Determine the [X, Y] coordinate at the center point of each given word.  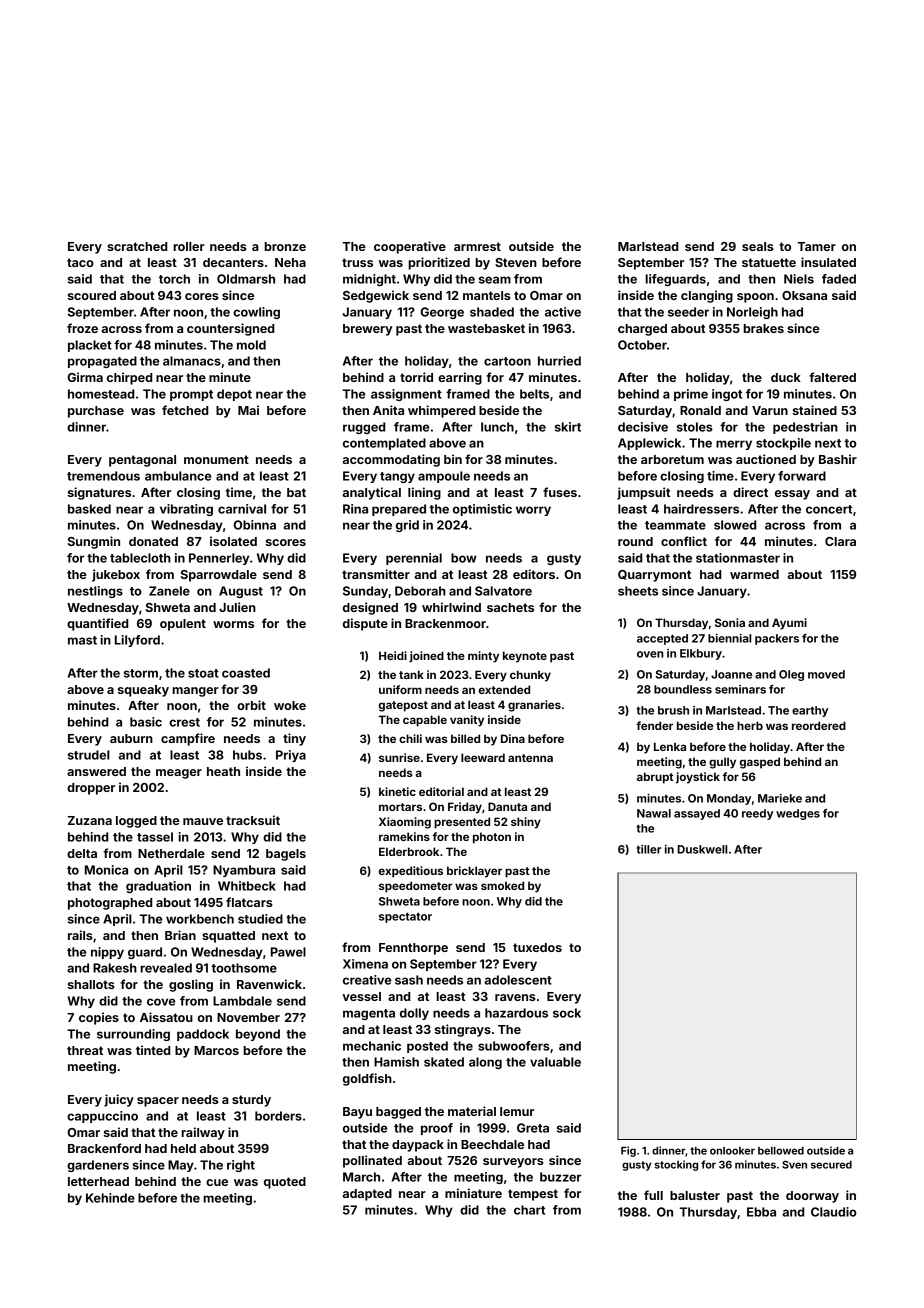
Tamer [817, 246]
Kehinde [110, 1198]
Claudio [834, 1212]
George [442, 313]
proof [437, 1129]
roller [189, 246]
